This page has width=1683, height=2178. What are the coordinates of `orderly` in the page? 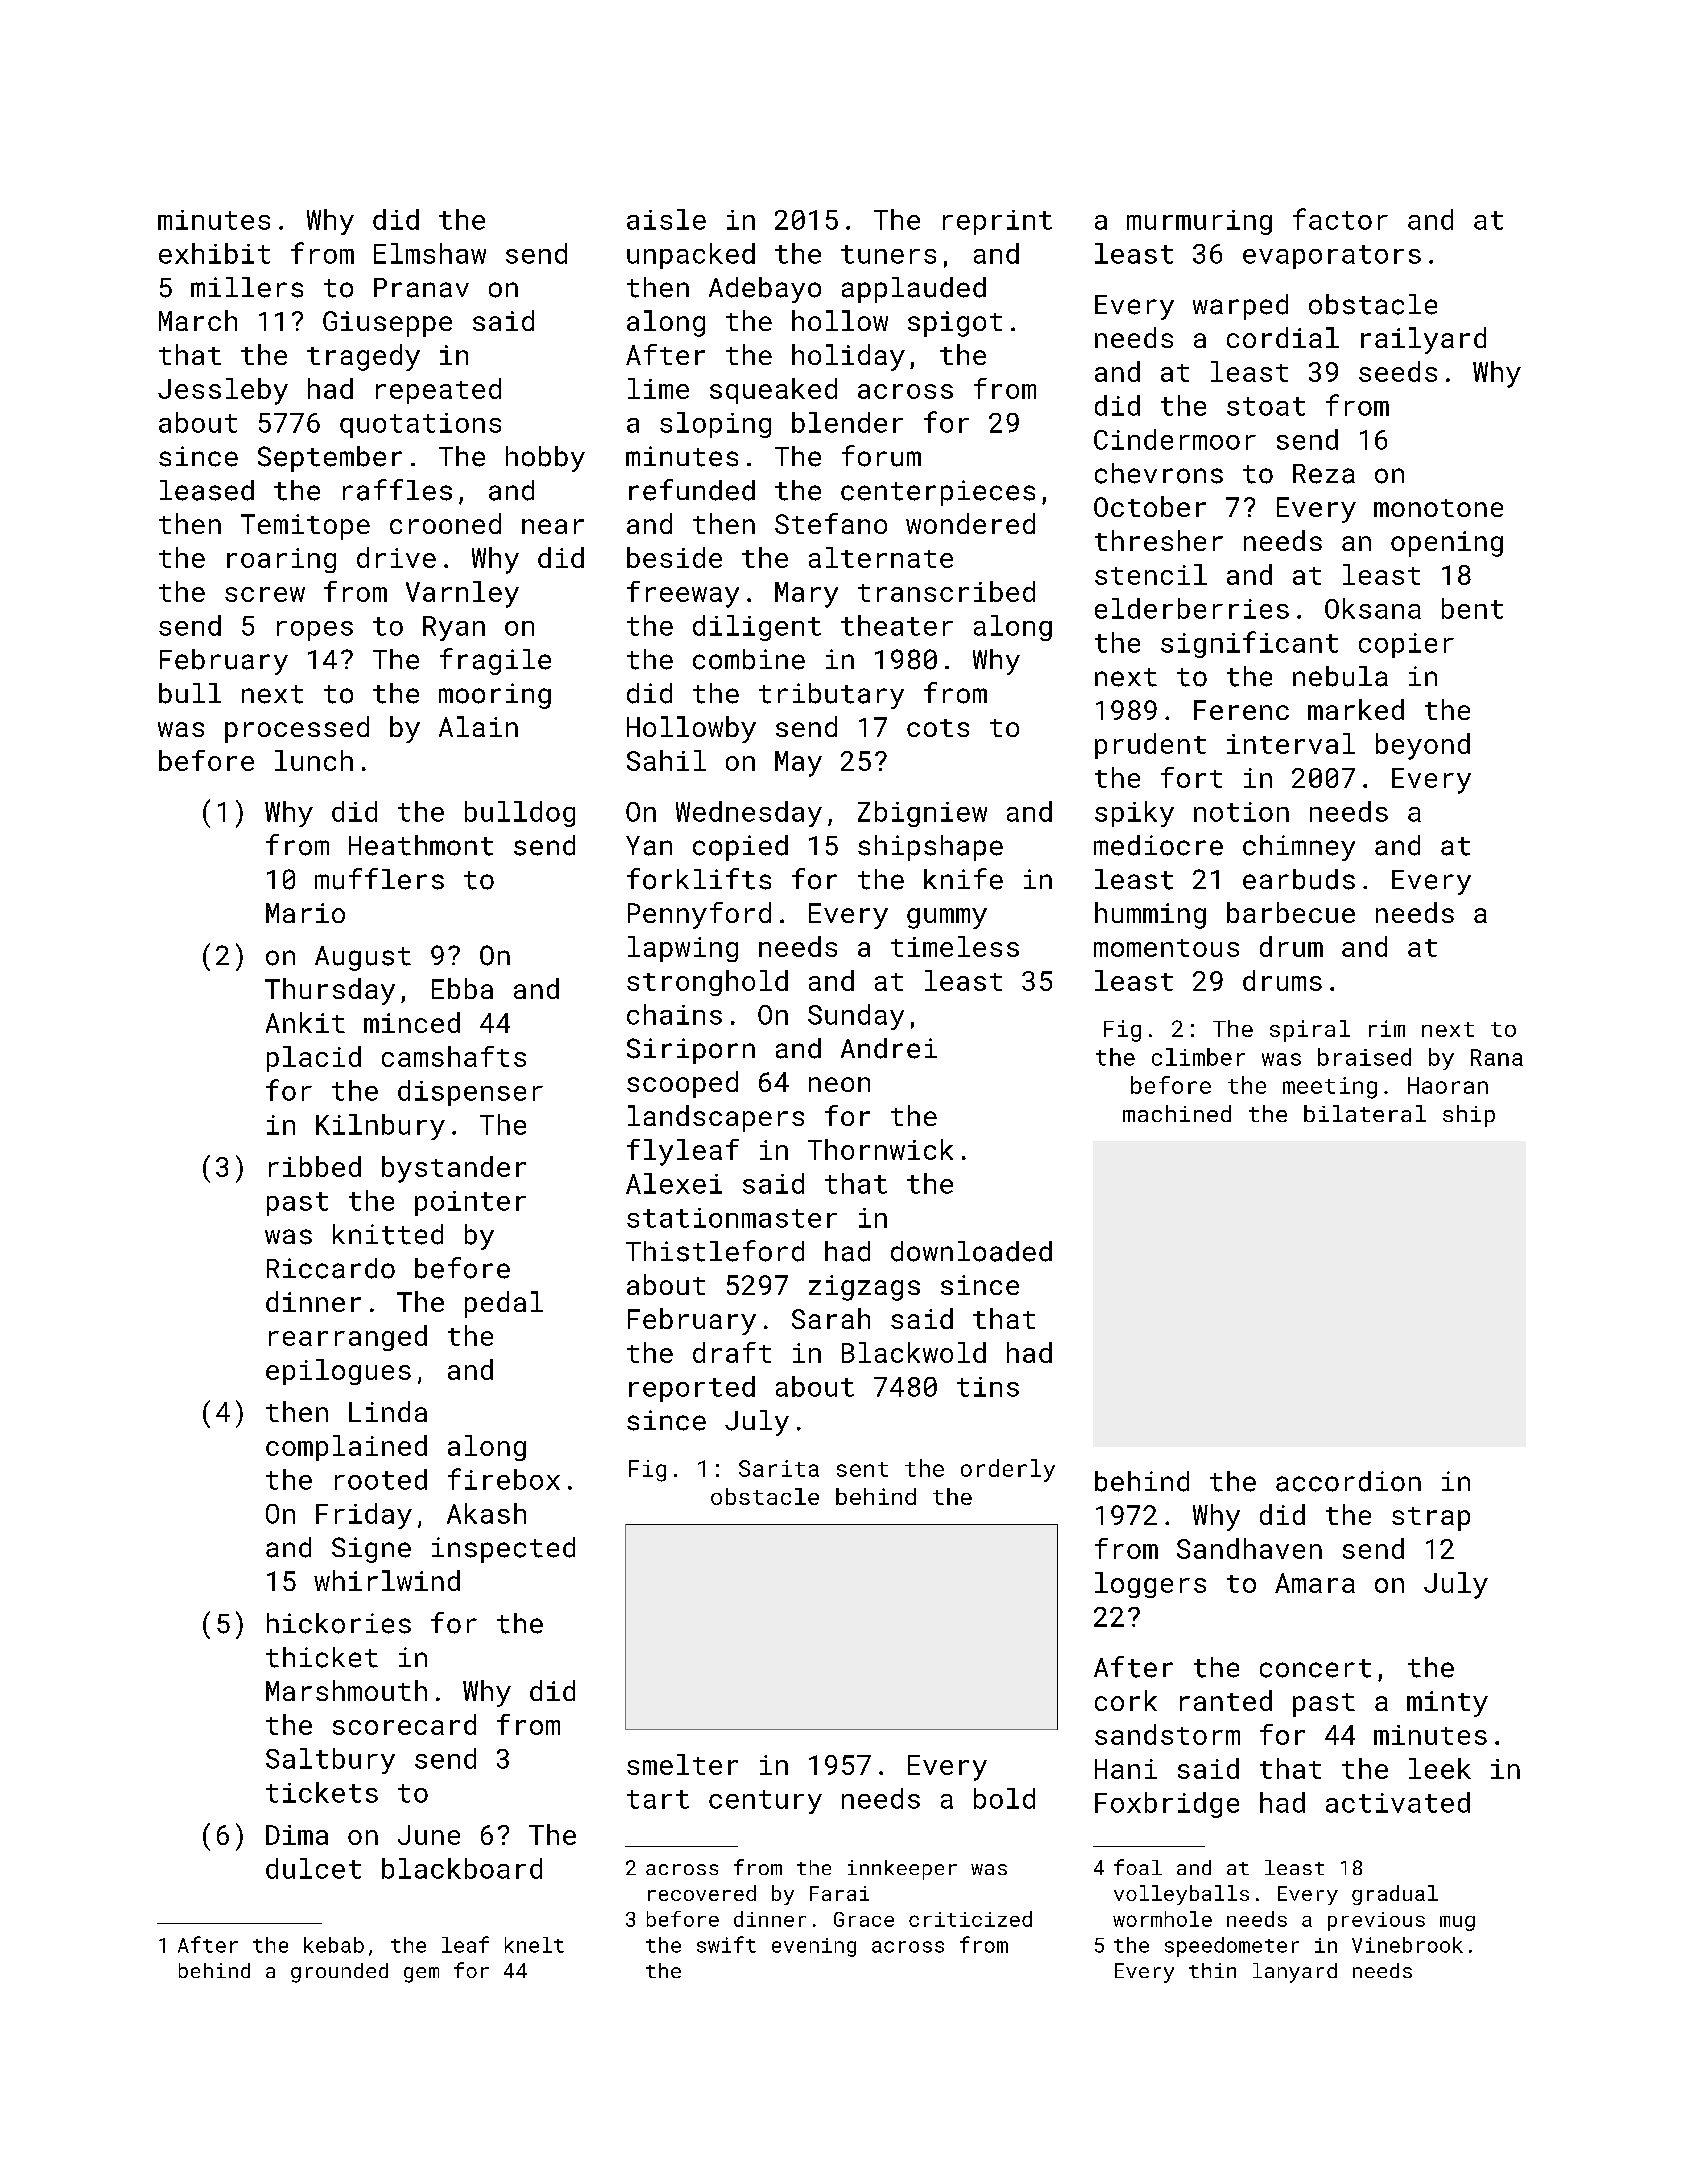 It's located at (1008, 1470).
